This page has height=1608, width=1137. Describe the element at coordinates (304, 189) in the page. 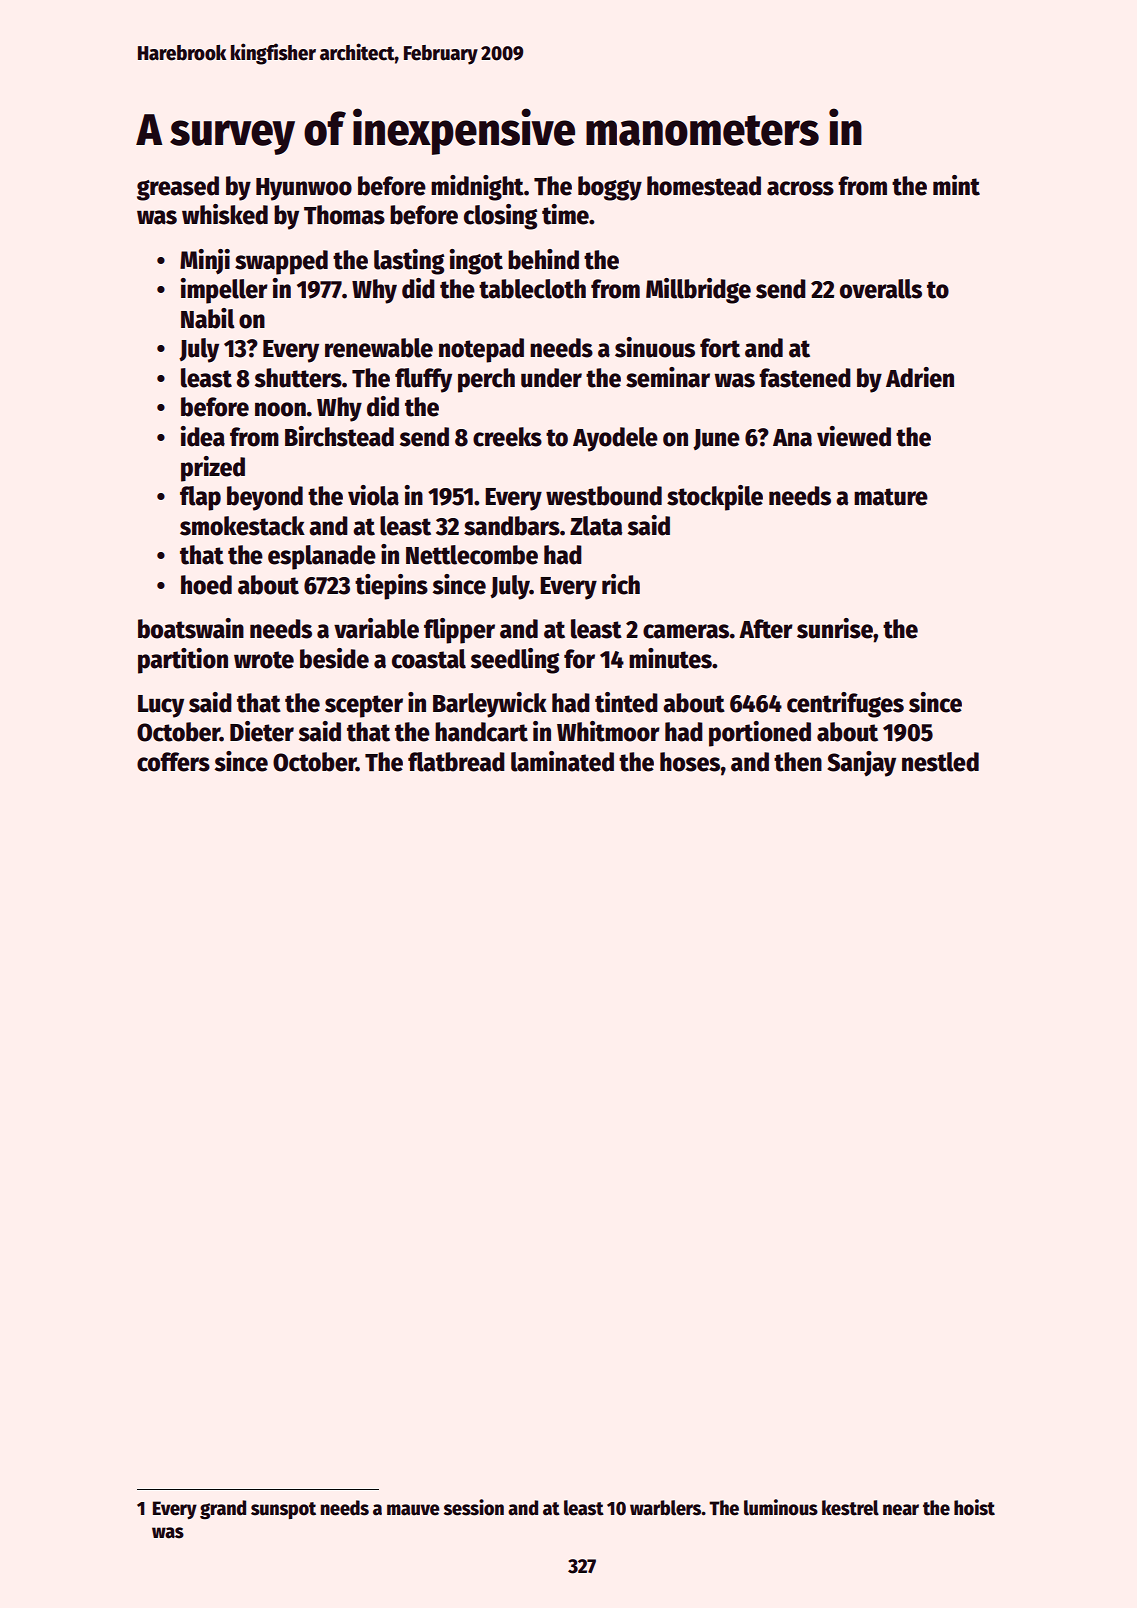

I see `Hyunwoo` at that location.
